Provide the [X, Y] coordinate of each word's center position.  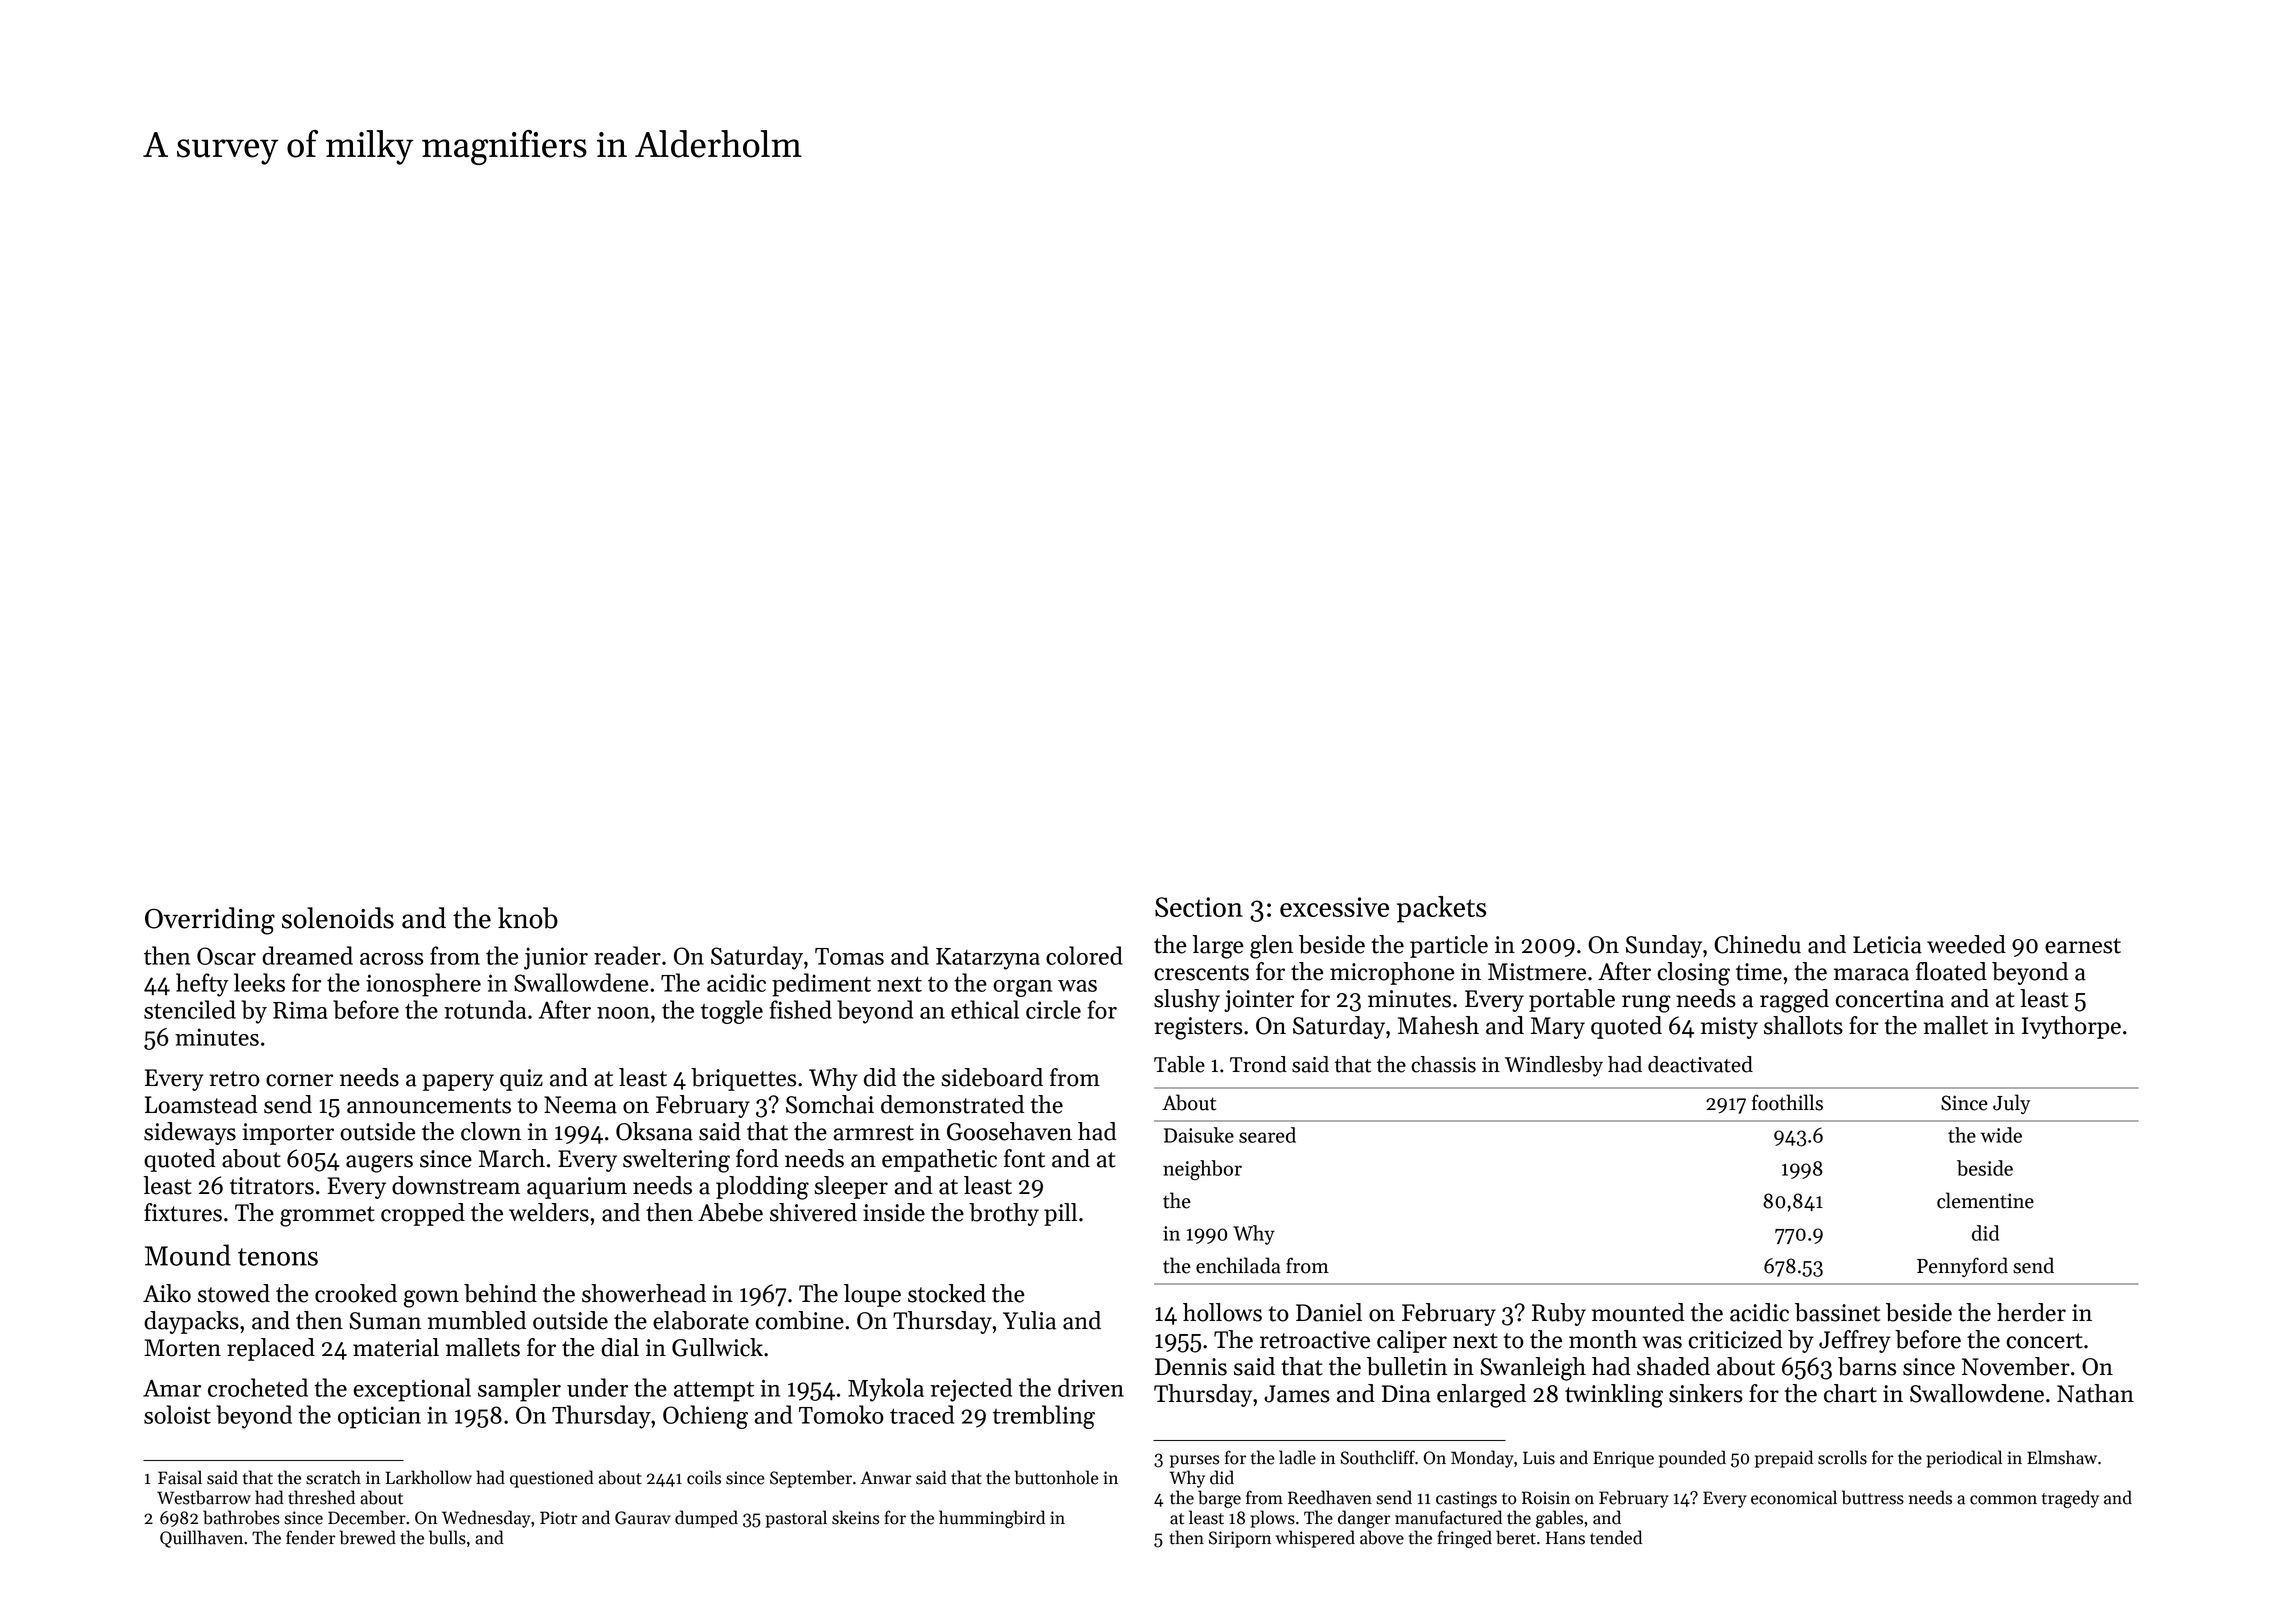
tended [1616, 1537]
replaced [271, 1349]
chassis [1443, 1064]
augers [379, 1164]
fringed [1465, 1539]
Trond [1258, 1064]
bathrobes [241, 1517]
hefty [202, 985]
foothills [1787, 1102]
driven [1091, 1387]
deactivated [1700, 1064]
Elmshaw [2062, 1457]
